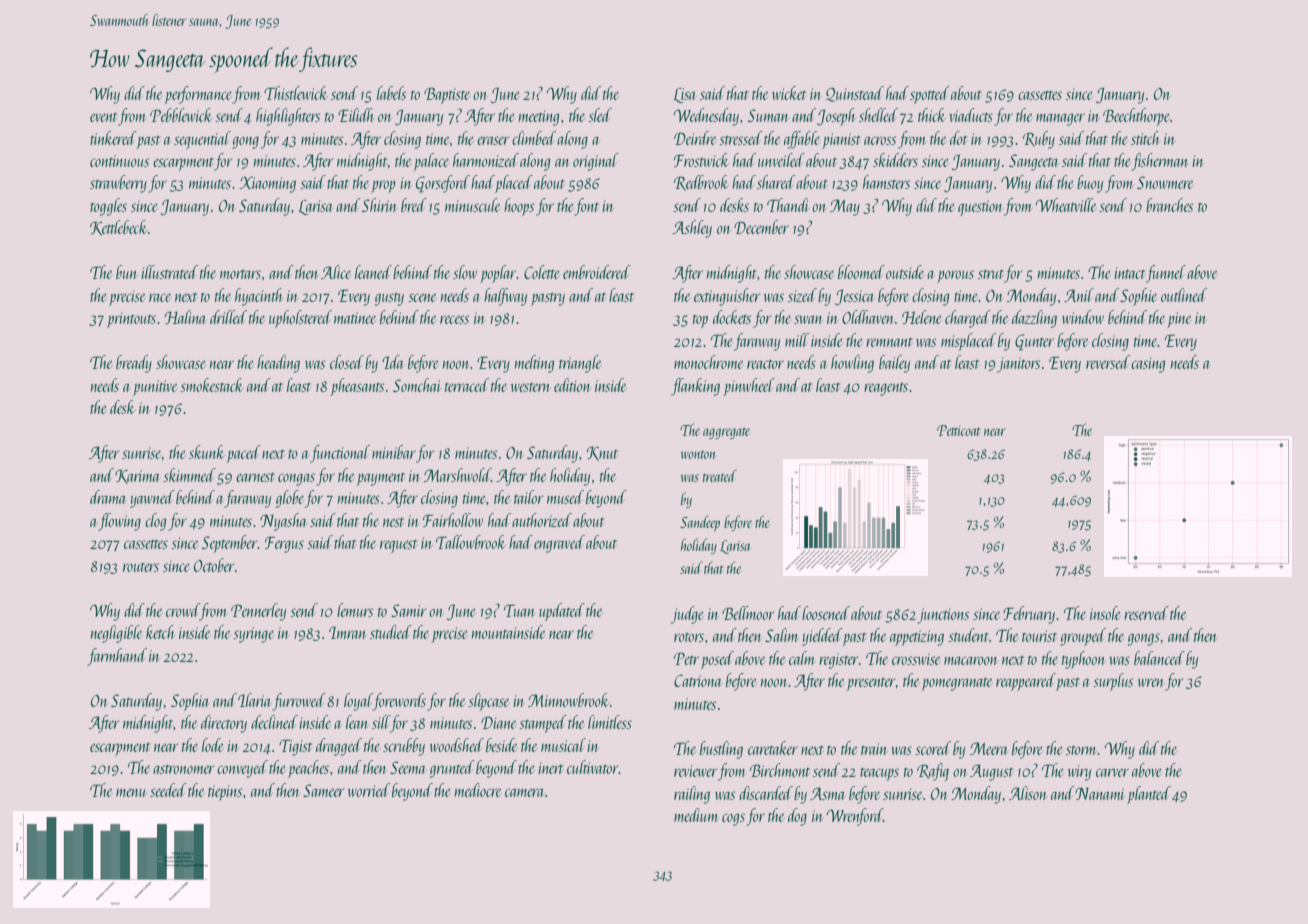 This document has height=924, width=1308. What do you see at coordinates (602, 453) in the document?
I see `Knut` at bounding box center [602, 453].
